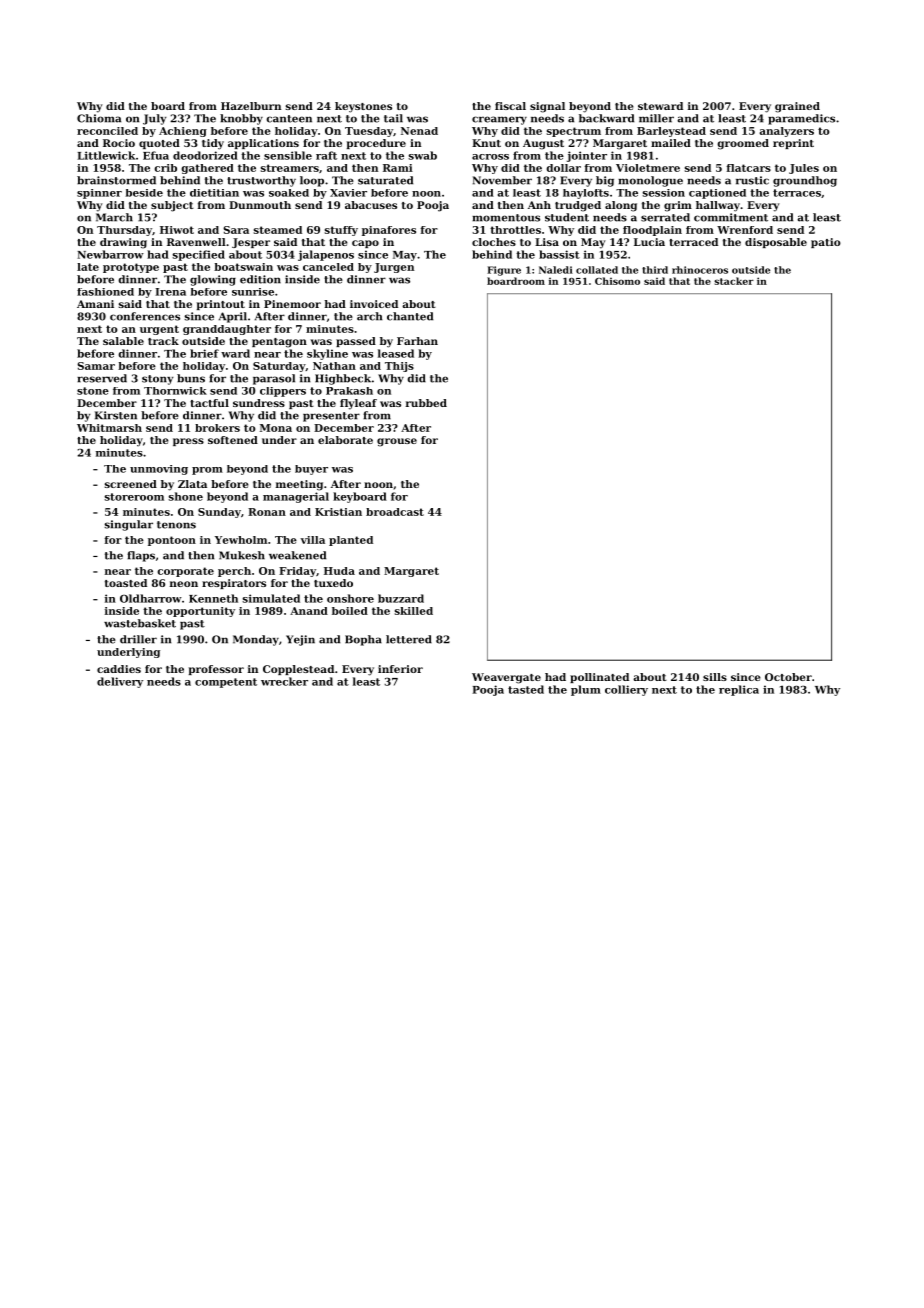 The width and height of the page is (924, 1308). I want to click on grained, so click(797, 107).
